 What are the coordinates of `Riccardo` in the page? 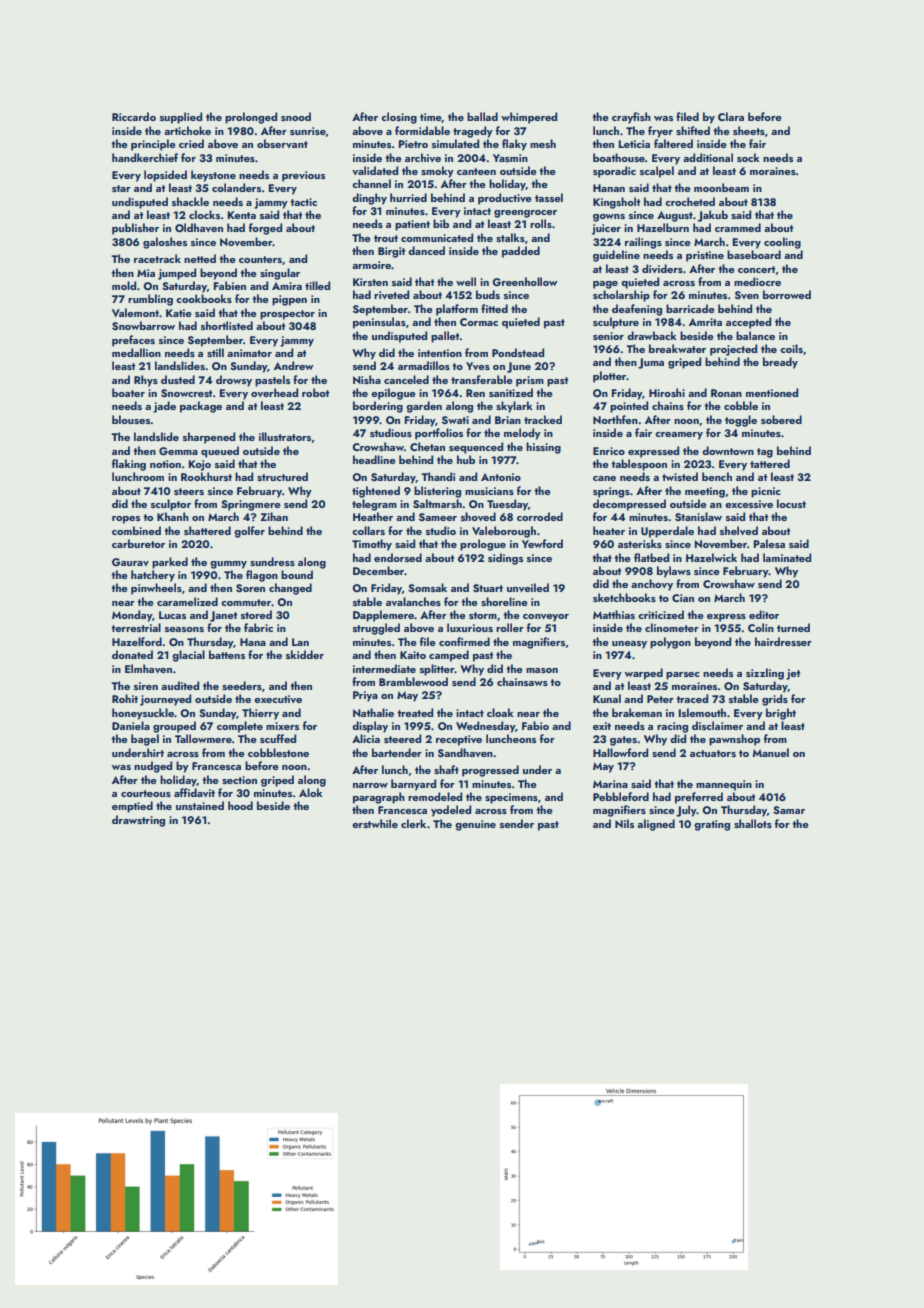 It's located at (134, 116).
